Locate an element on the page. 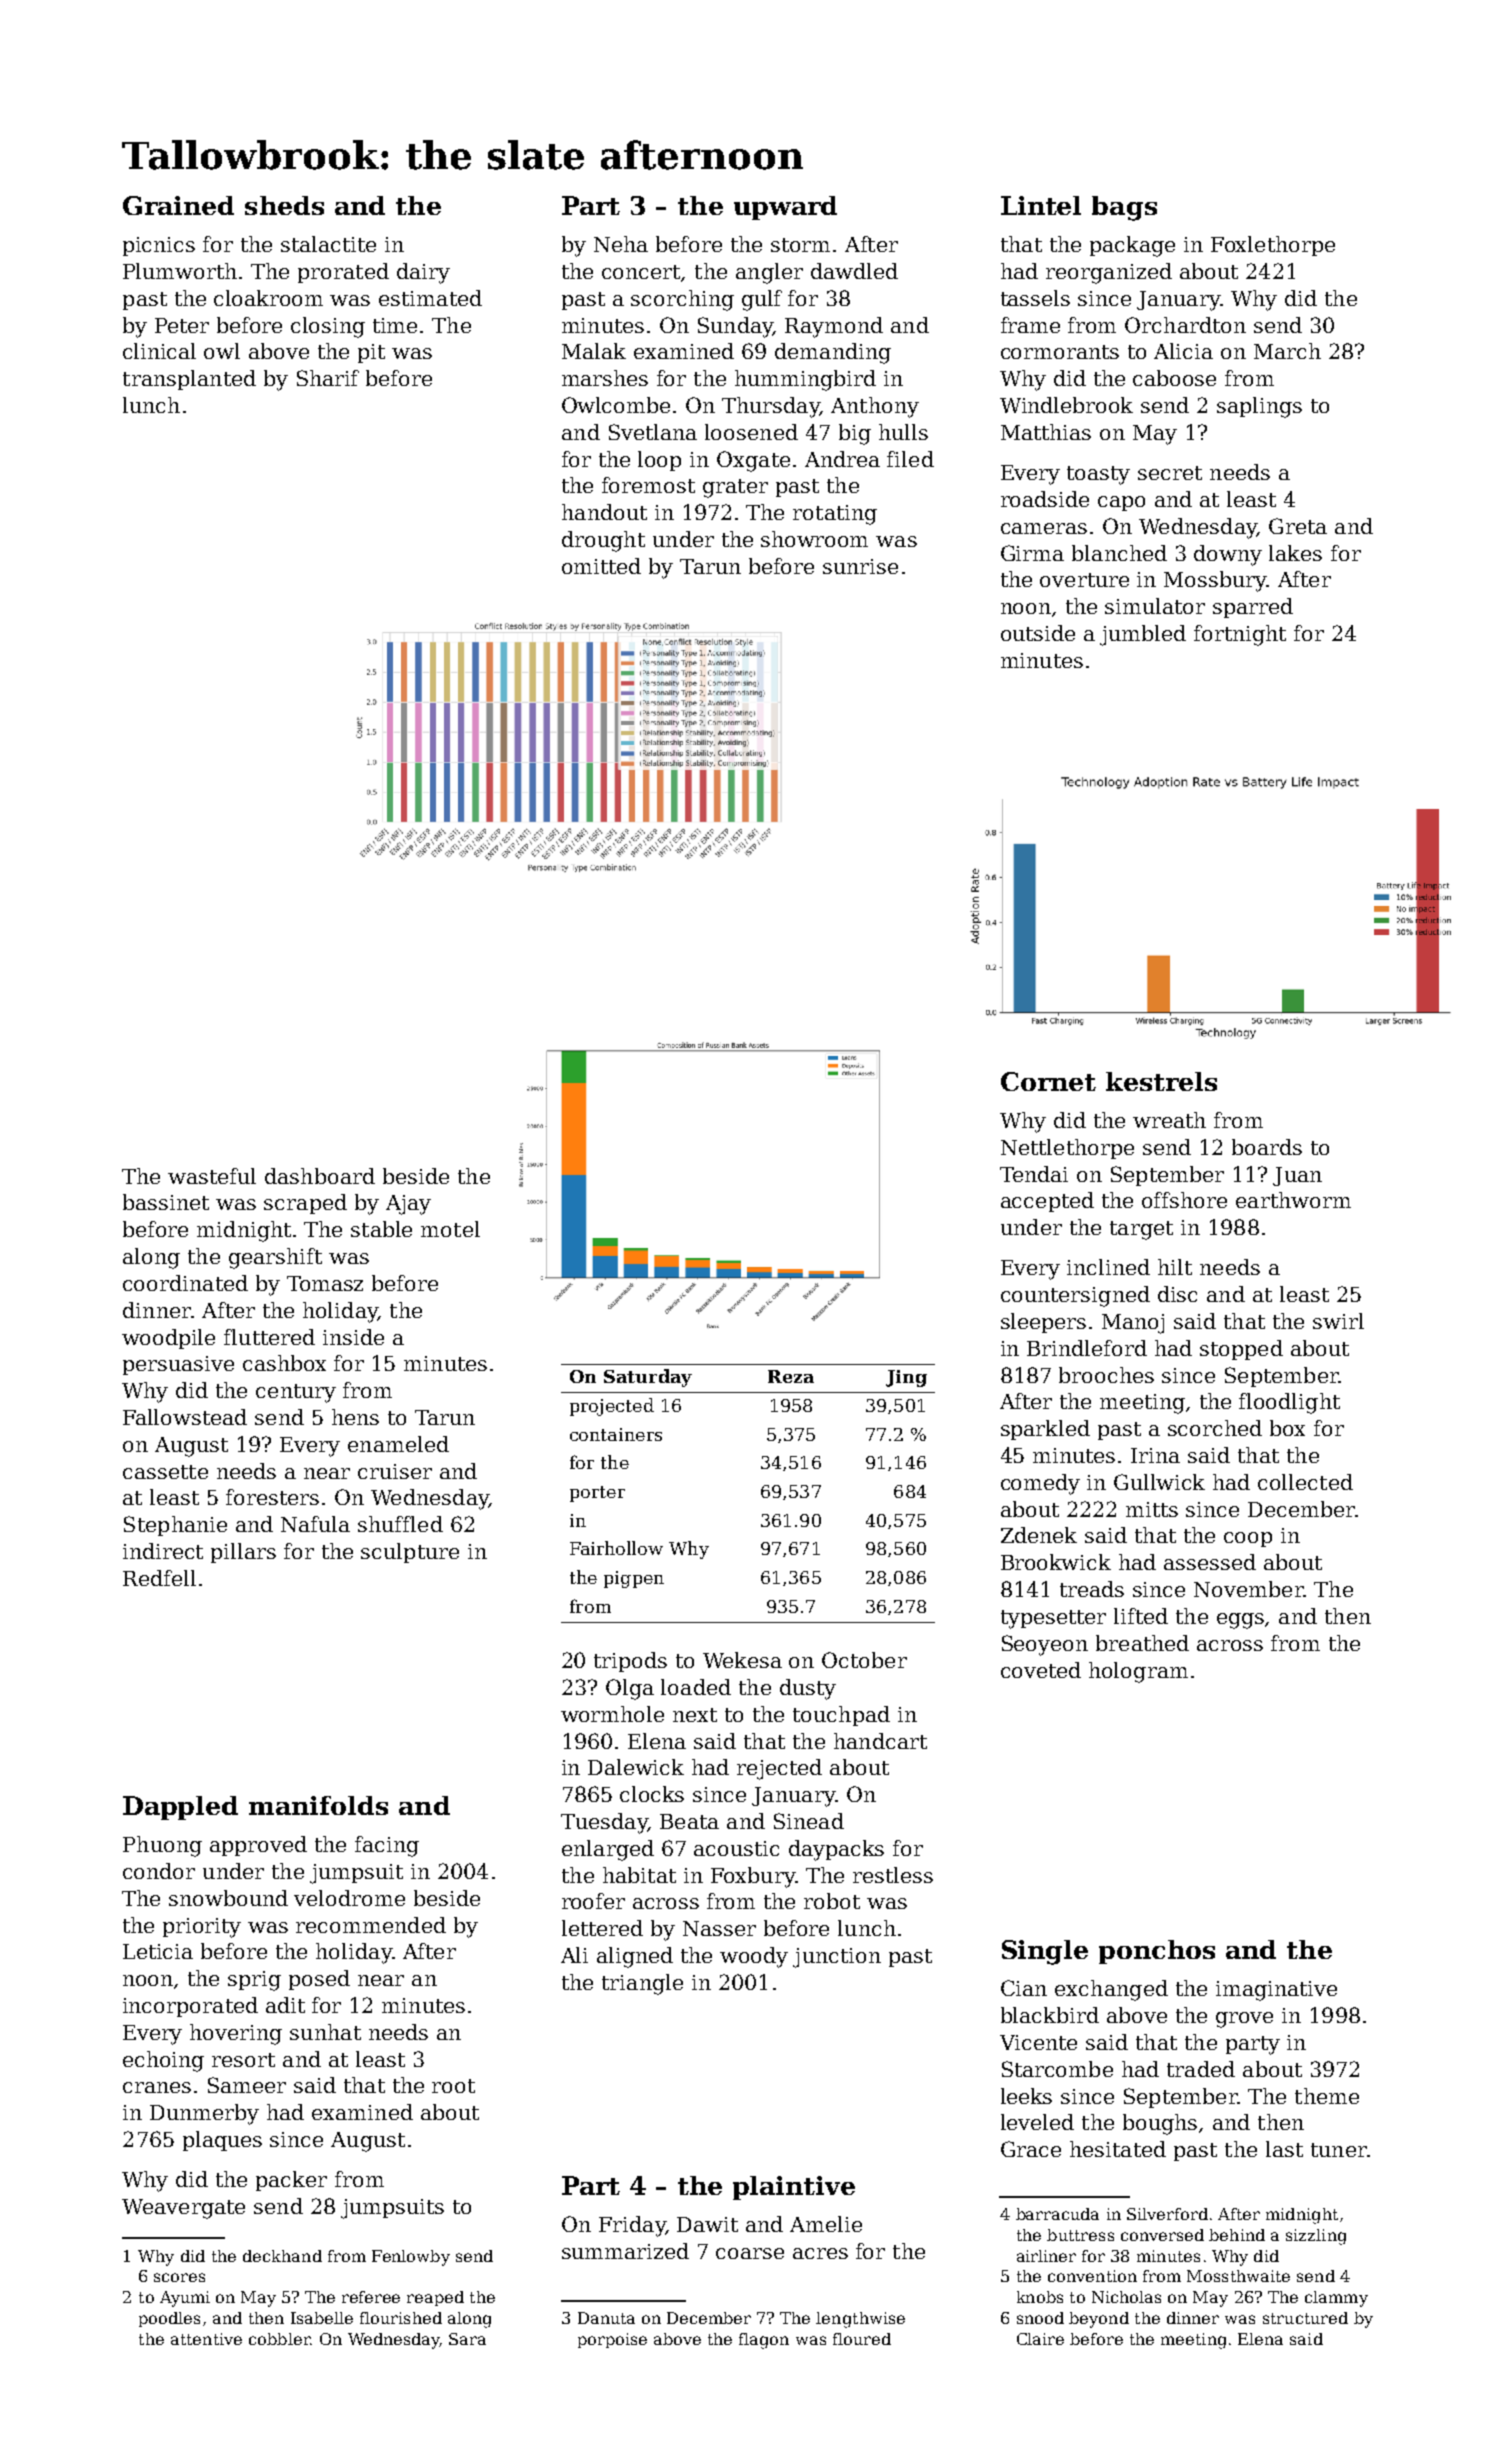 The image size is (1496, 2464). persuasive is located at coordinates (178, 1365).
